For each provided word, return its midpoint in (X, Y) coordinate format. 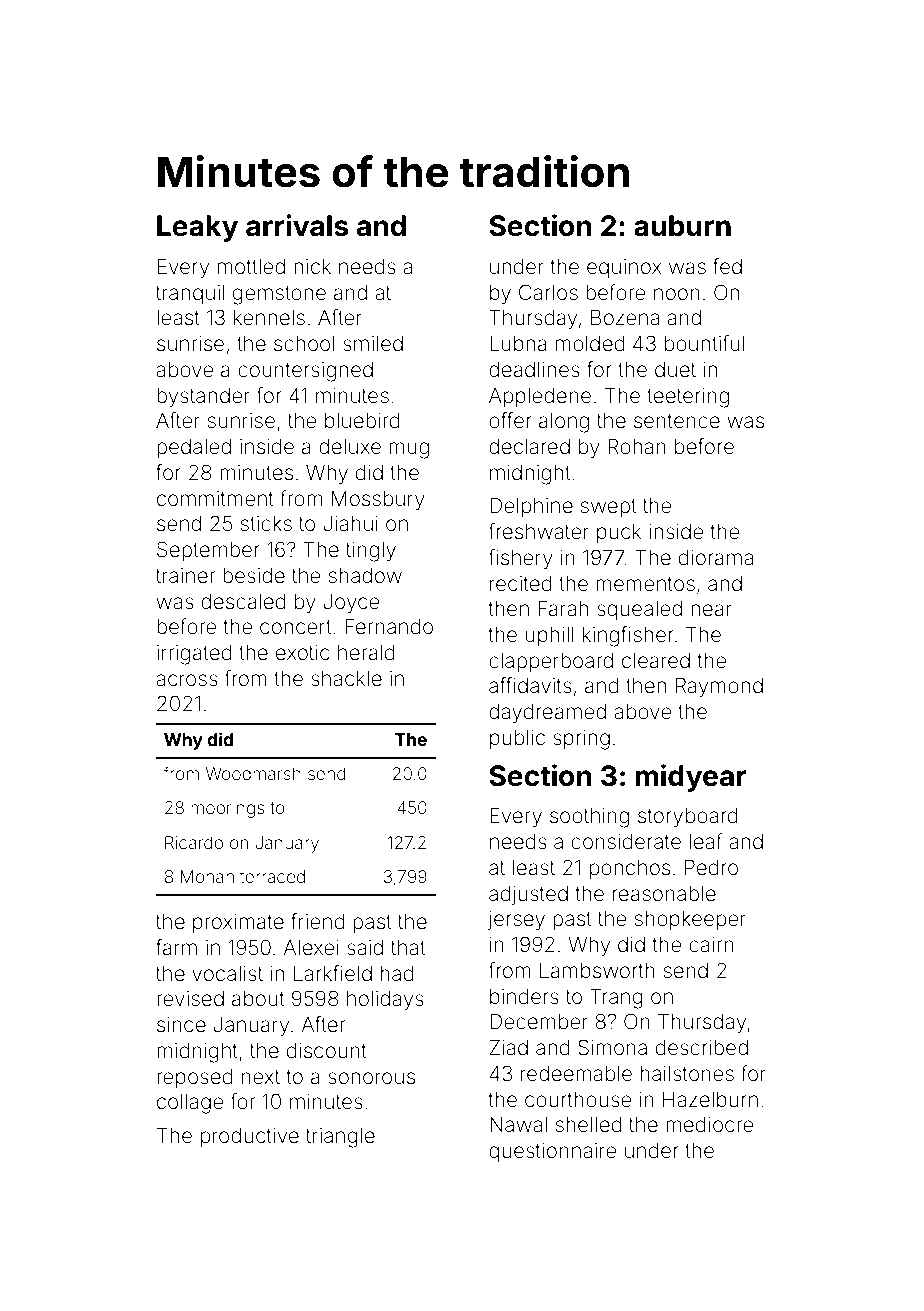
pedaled (194, 448)
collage (190, 1104)
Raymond (719, 687)
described (702, 1047)
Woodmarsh (253, 773)
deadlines (534, 369)
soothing (589, 818)
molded (590, 343)
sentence (677, 421)
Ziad (508, 1047)
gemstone (279, 295)
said (365, 947)
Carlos (548, 292)
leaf (706, 841)
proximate (238, 923)
